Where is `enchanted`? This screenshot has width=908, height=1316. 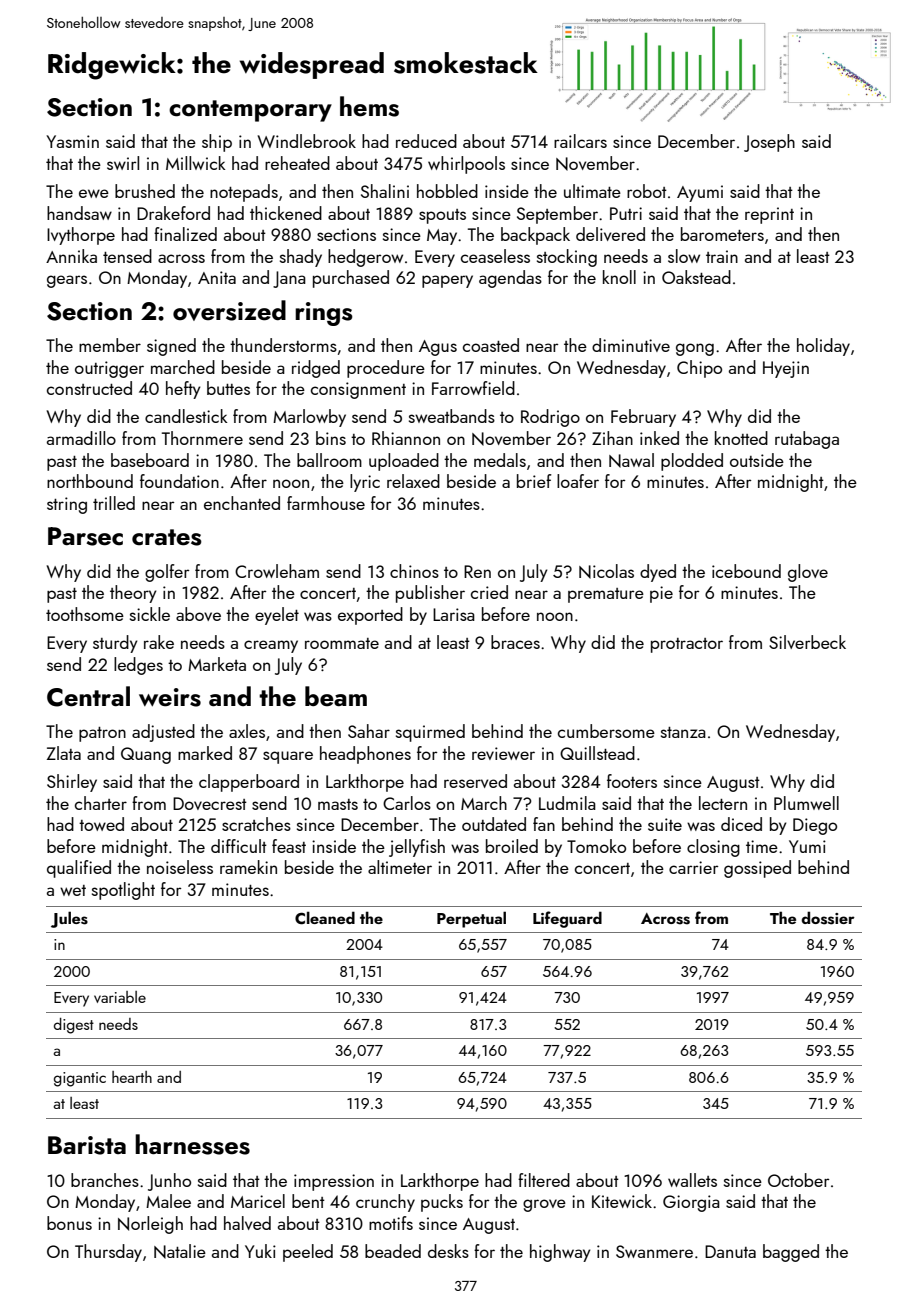
enchanted is located at coordinates (242, 503).
